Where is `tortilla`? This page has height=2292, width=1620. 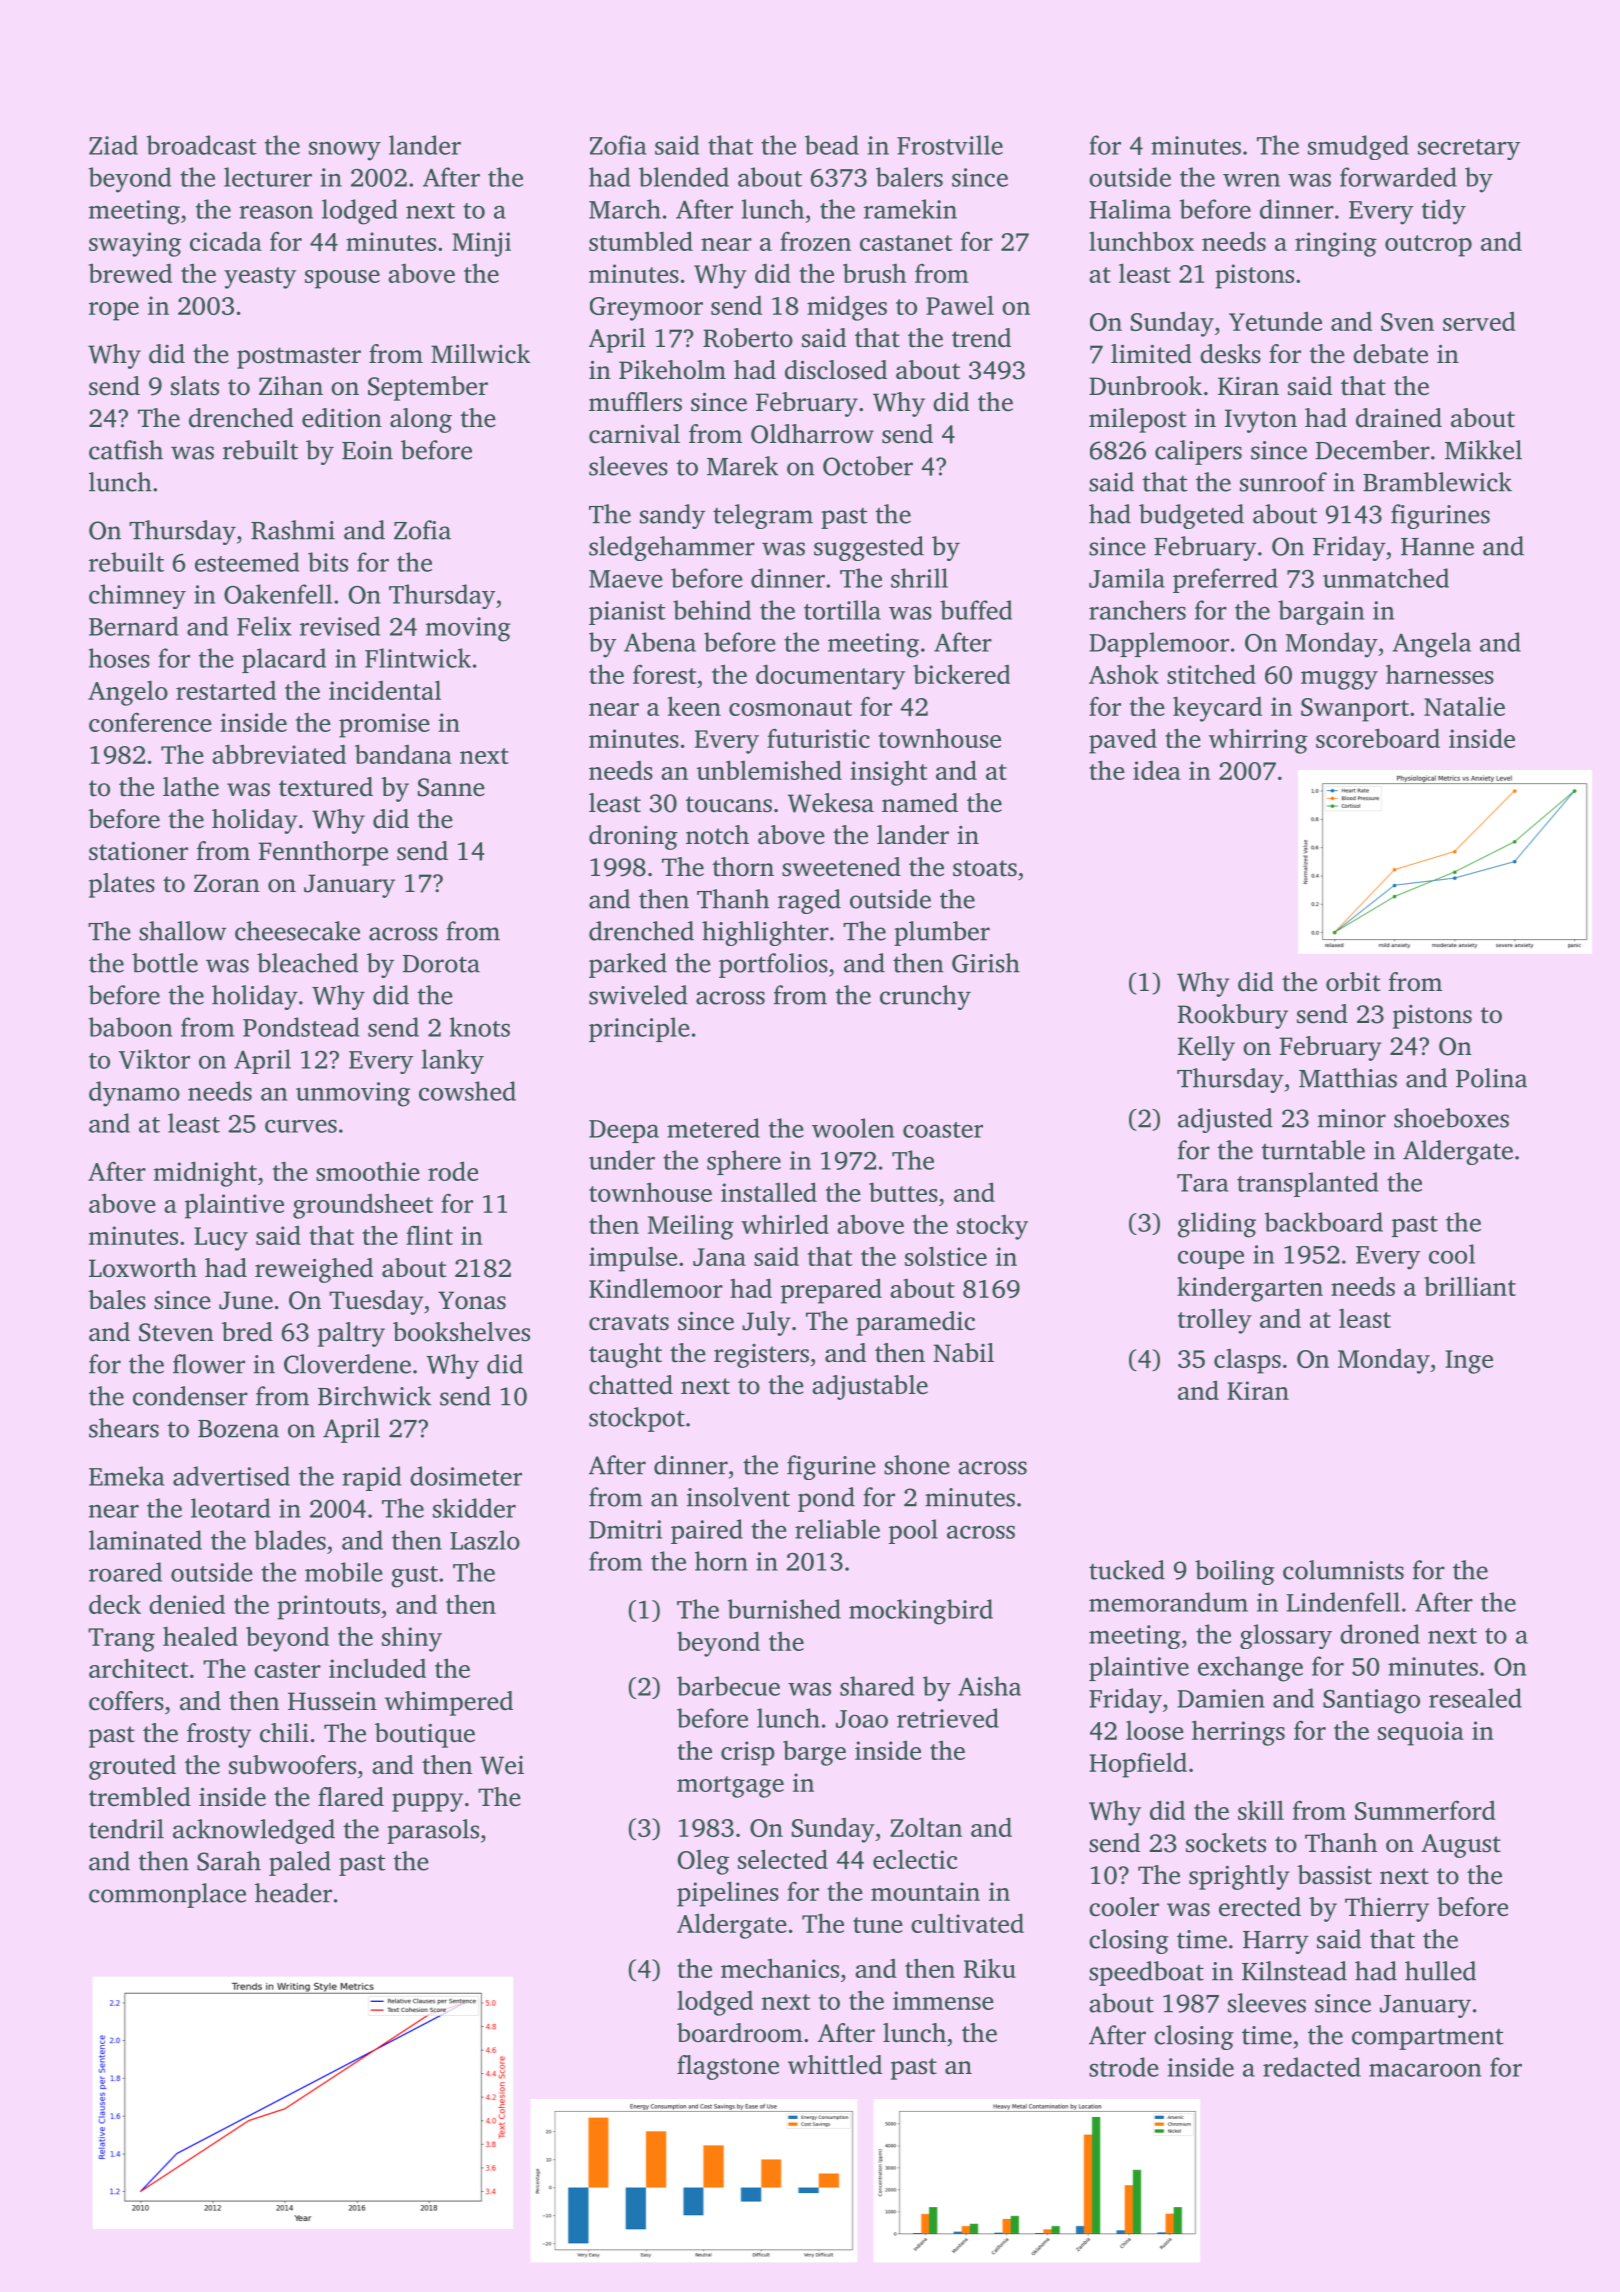 tortilla is located at coordinates (842, 610).
